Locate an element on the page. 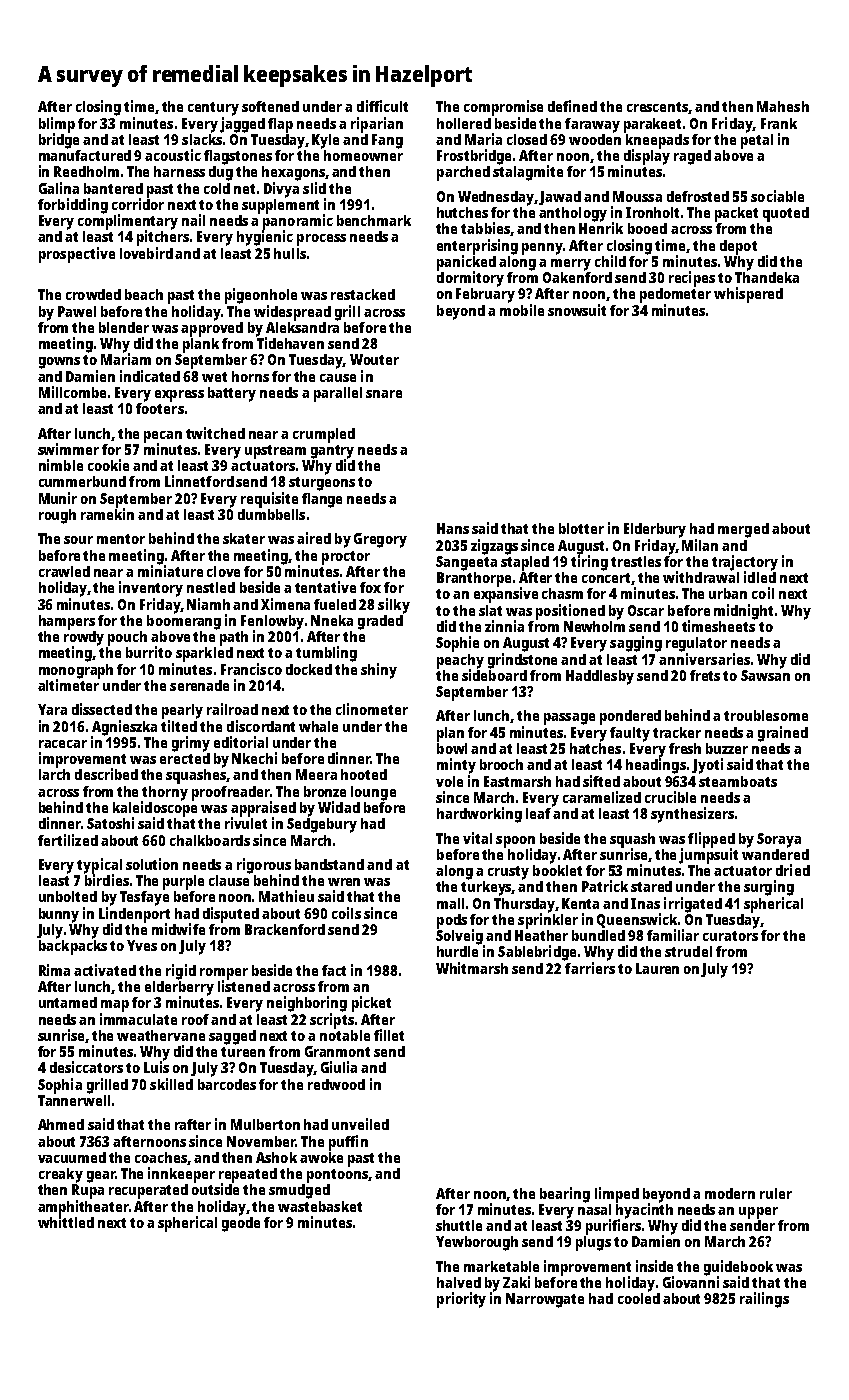  Frank is located at coordinates (779, 123).
